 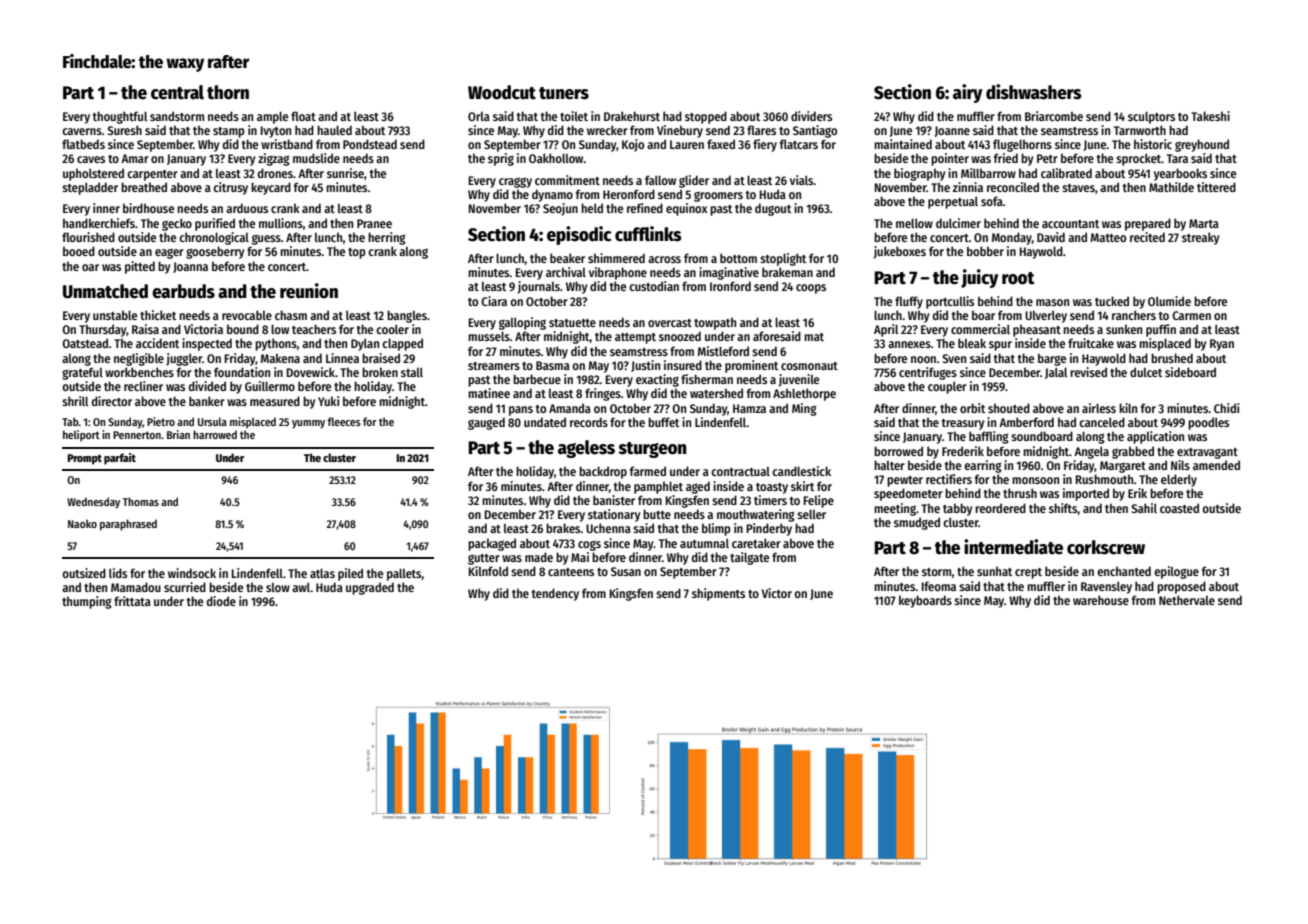 What do you see at coordinates (228, 92) in the image?
I see `thorn` at bounding box center [228, 92].
